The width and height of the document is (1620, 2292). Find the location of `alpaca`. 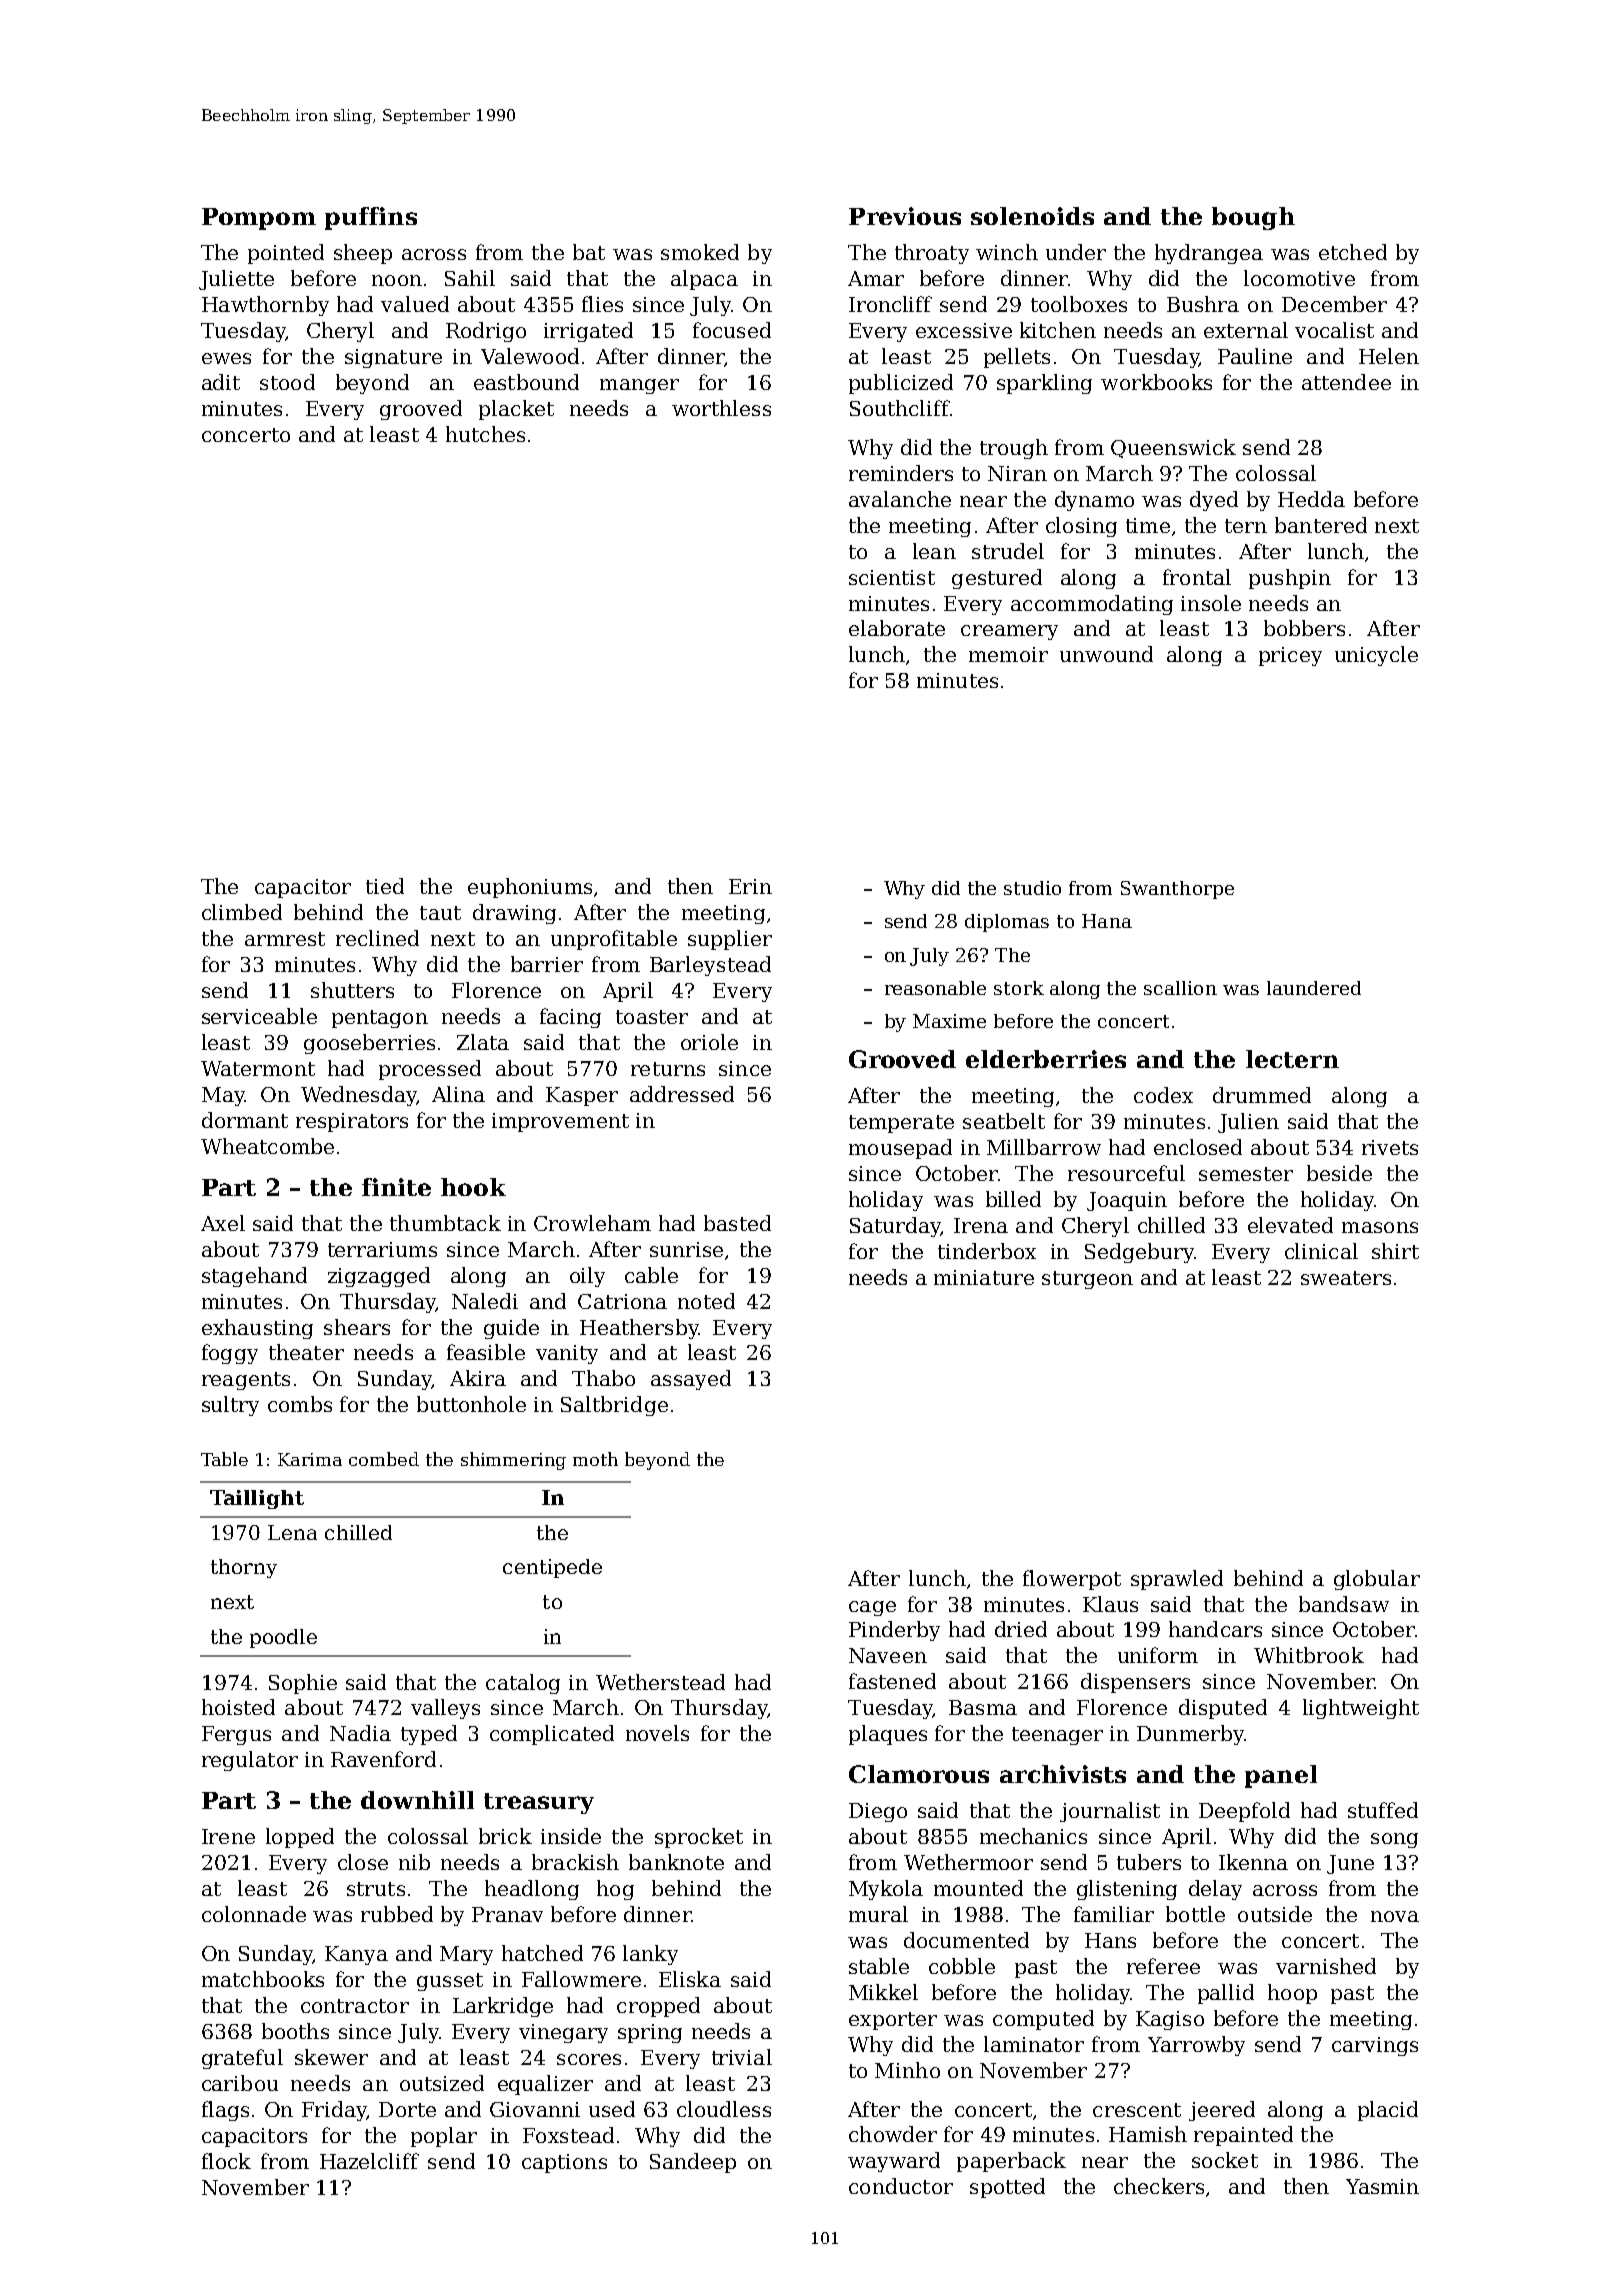

alpaca is located at coordinates (704, 280).
